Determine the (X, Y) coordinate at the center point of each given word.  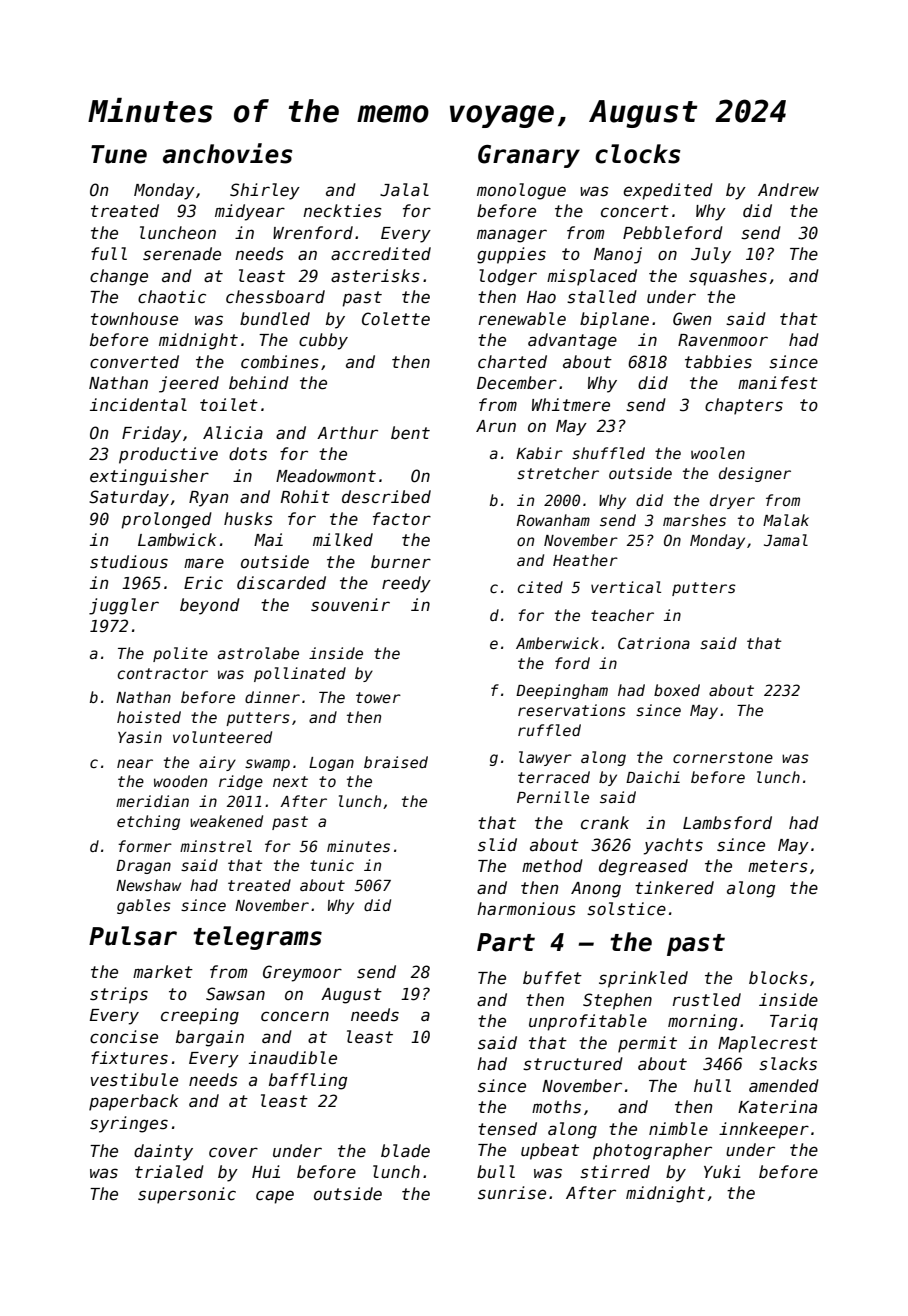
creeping (200, 1016)
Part (506, 942)
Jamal (786, 540)
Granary (529, 156)
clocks (638, 154)
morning (702, 1022)
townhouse (134, 319)
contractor (163, 673)
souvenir (350, 605)
